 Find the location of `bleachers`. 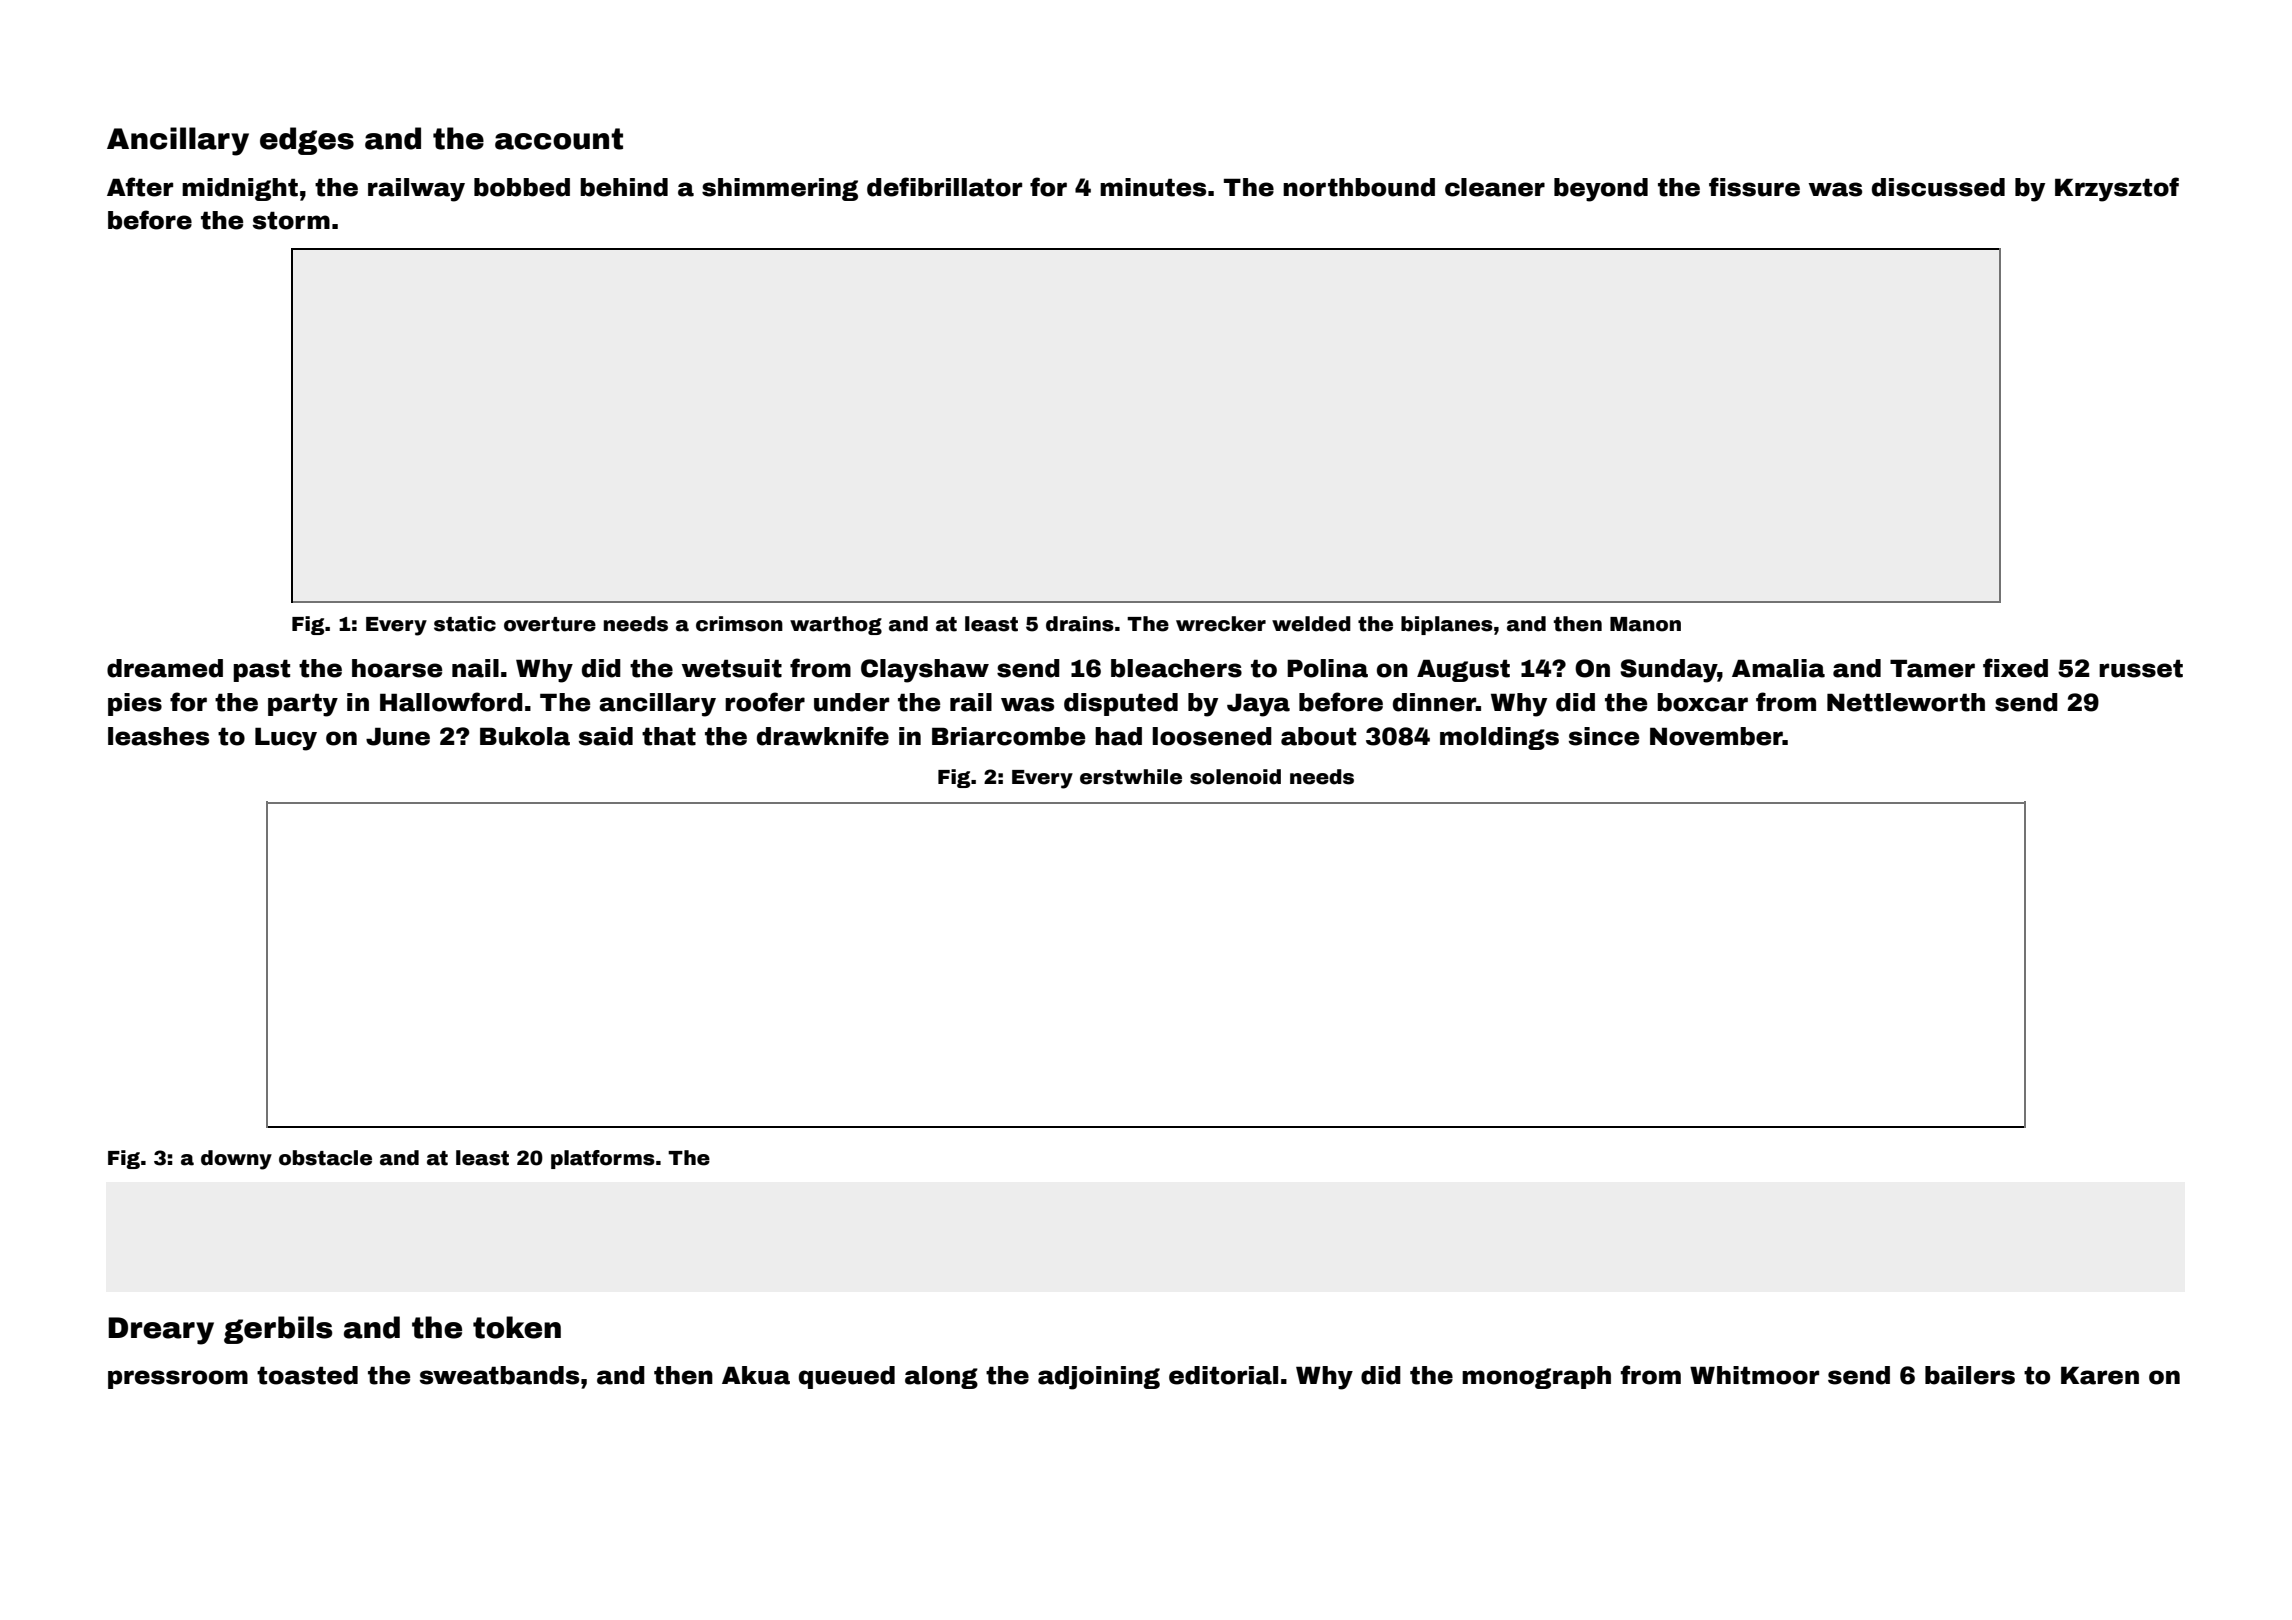

bleachers is located at coordinates (1176, 668).
